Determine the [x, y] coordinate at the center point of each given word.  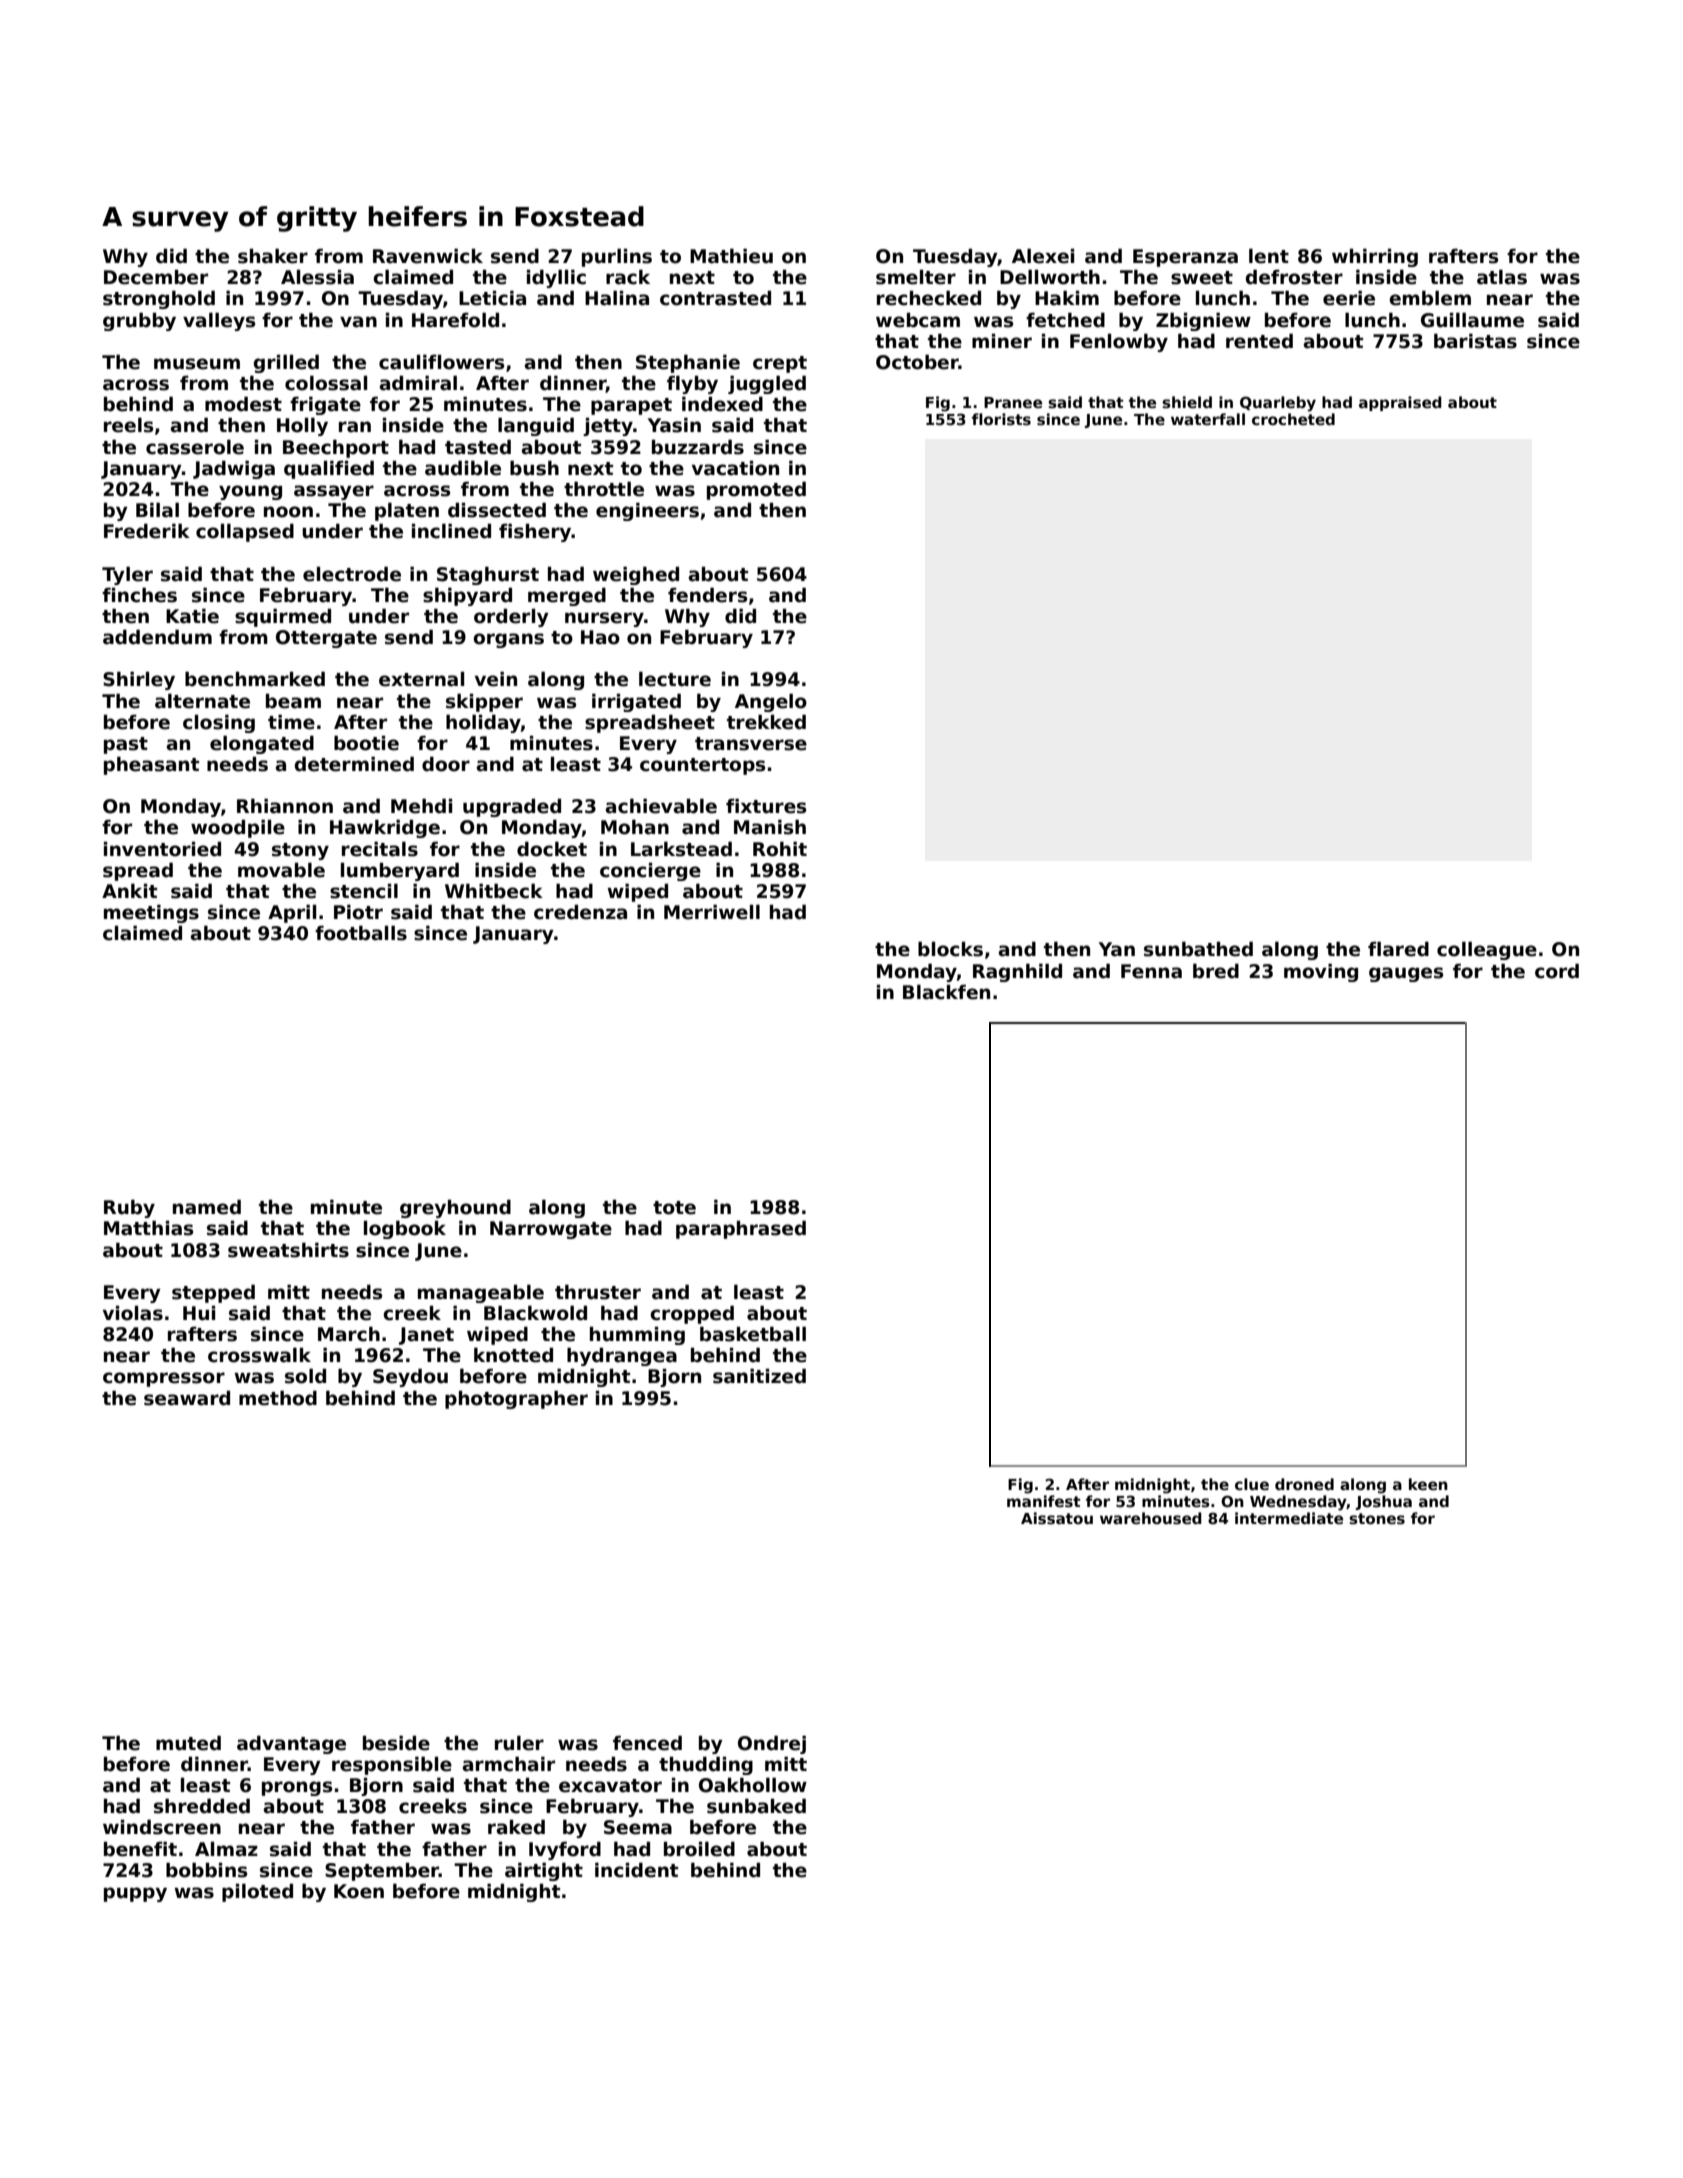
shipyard [467, 596]
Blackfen [946, 992]
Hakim [1067, 298]
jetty [608, 426]
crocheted [1293, 419]
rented [1259, 341]
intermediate [1289, 1518]
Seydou [410, 1377]
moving [1321, 972]
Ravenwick [428, 256]
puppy [135, 1894]
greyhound [455, 1208]
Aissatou [1057, 1518]
